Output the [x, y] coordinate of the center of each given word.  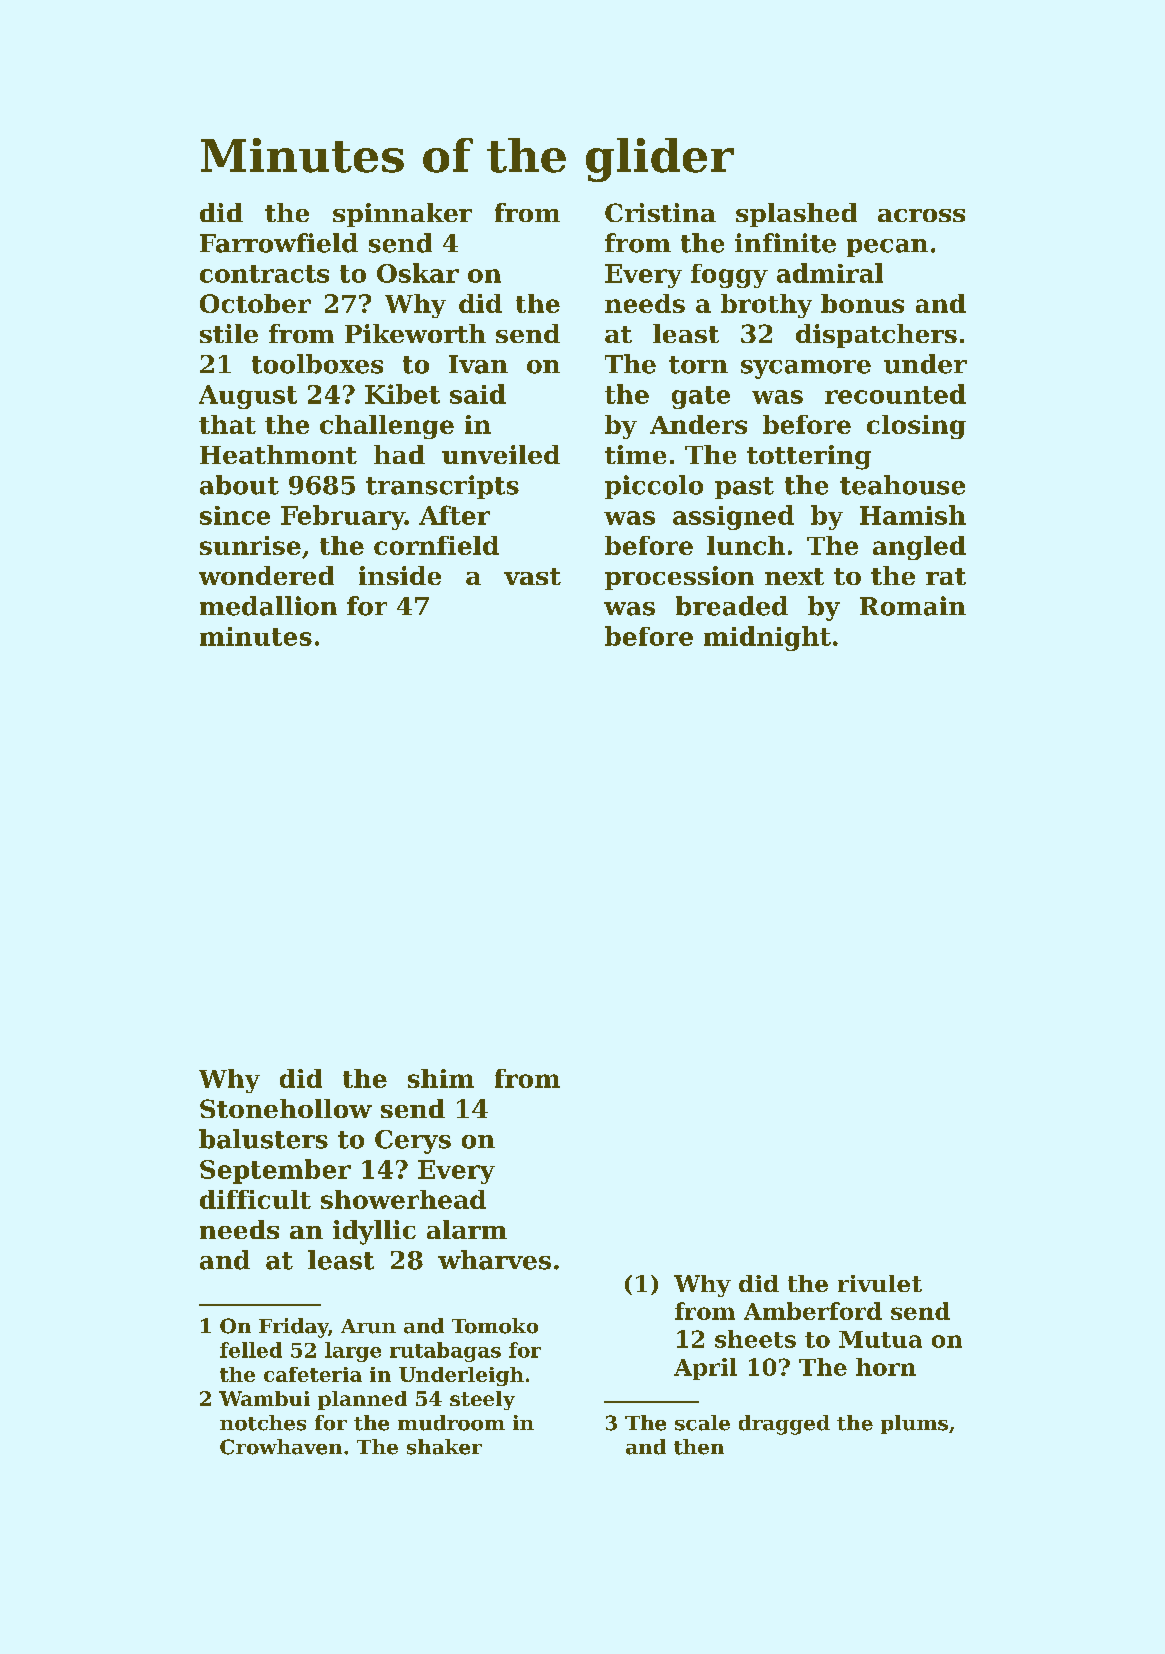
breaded [732, 606]
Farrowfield [279, 243]
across [921, 215]
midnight [767, 638]
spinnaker [402, 215]
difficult [255, 1199]
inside [400, 575]
